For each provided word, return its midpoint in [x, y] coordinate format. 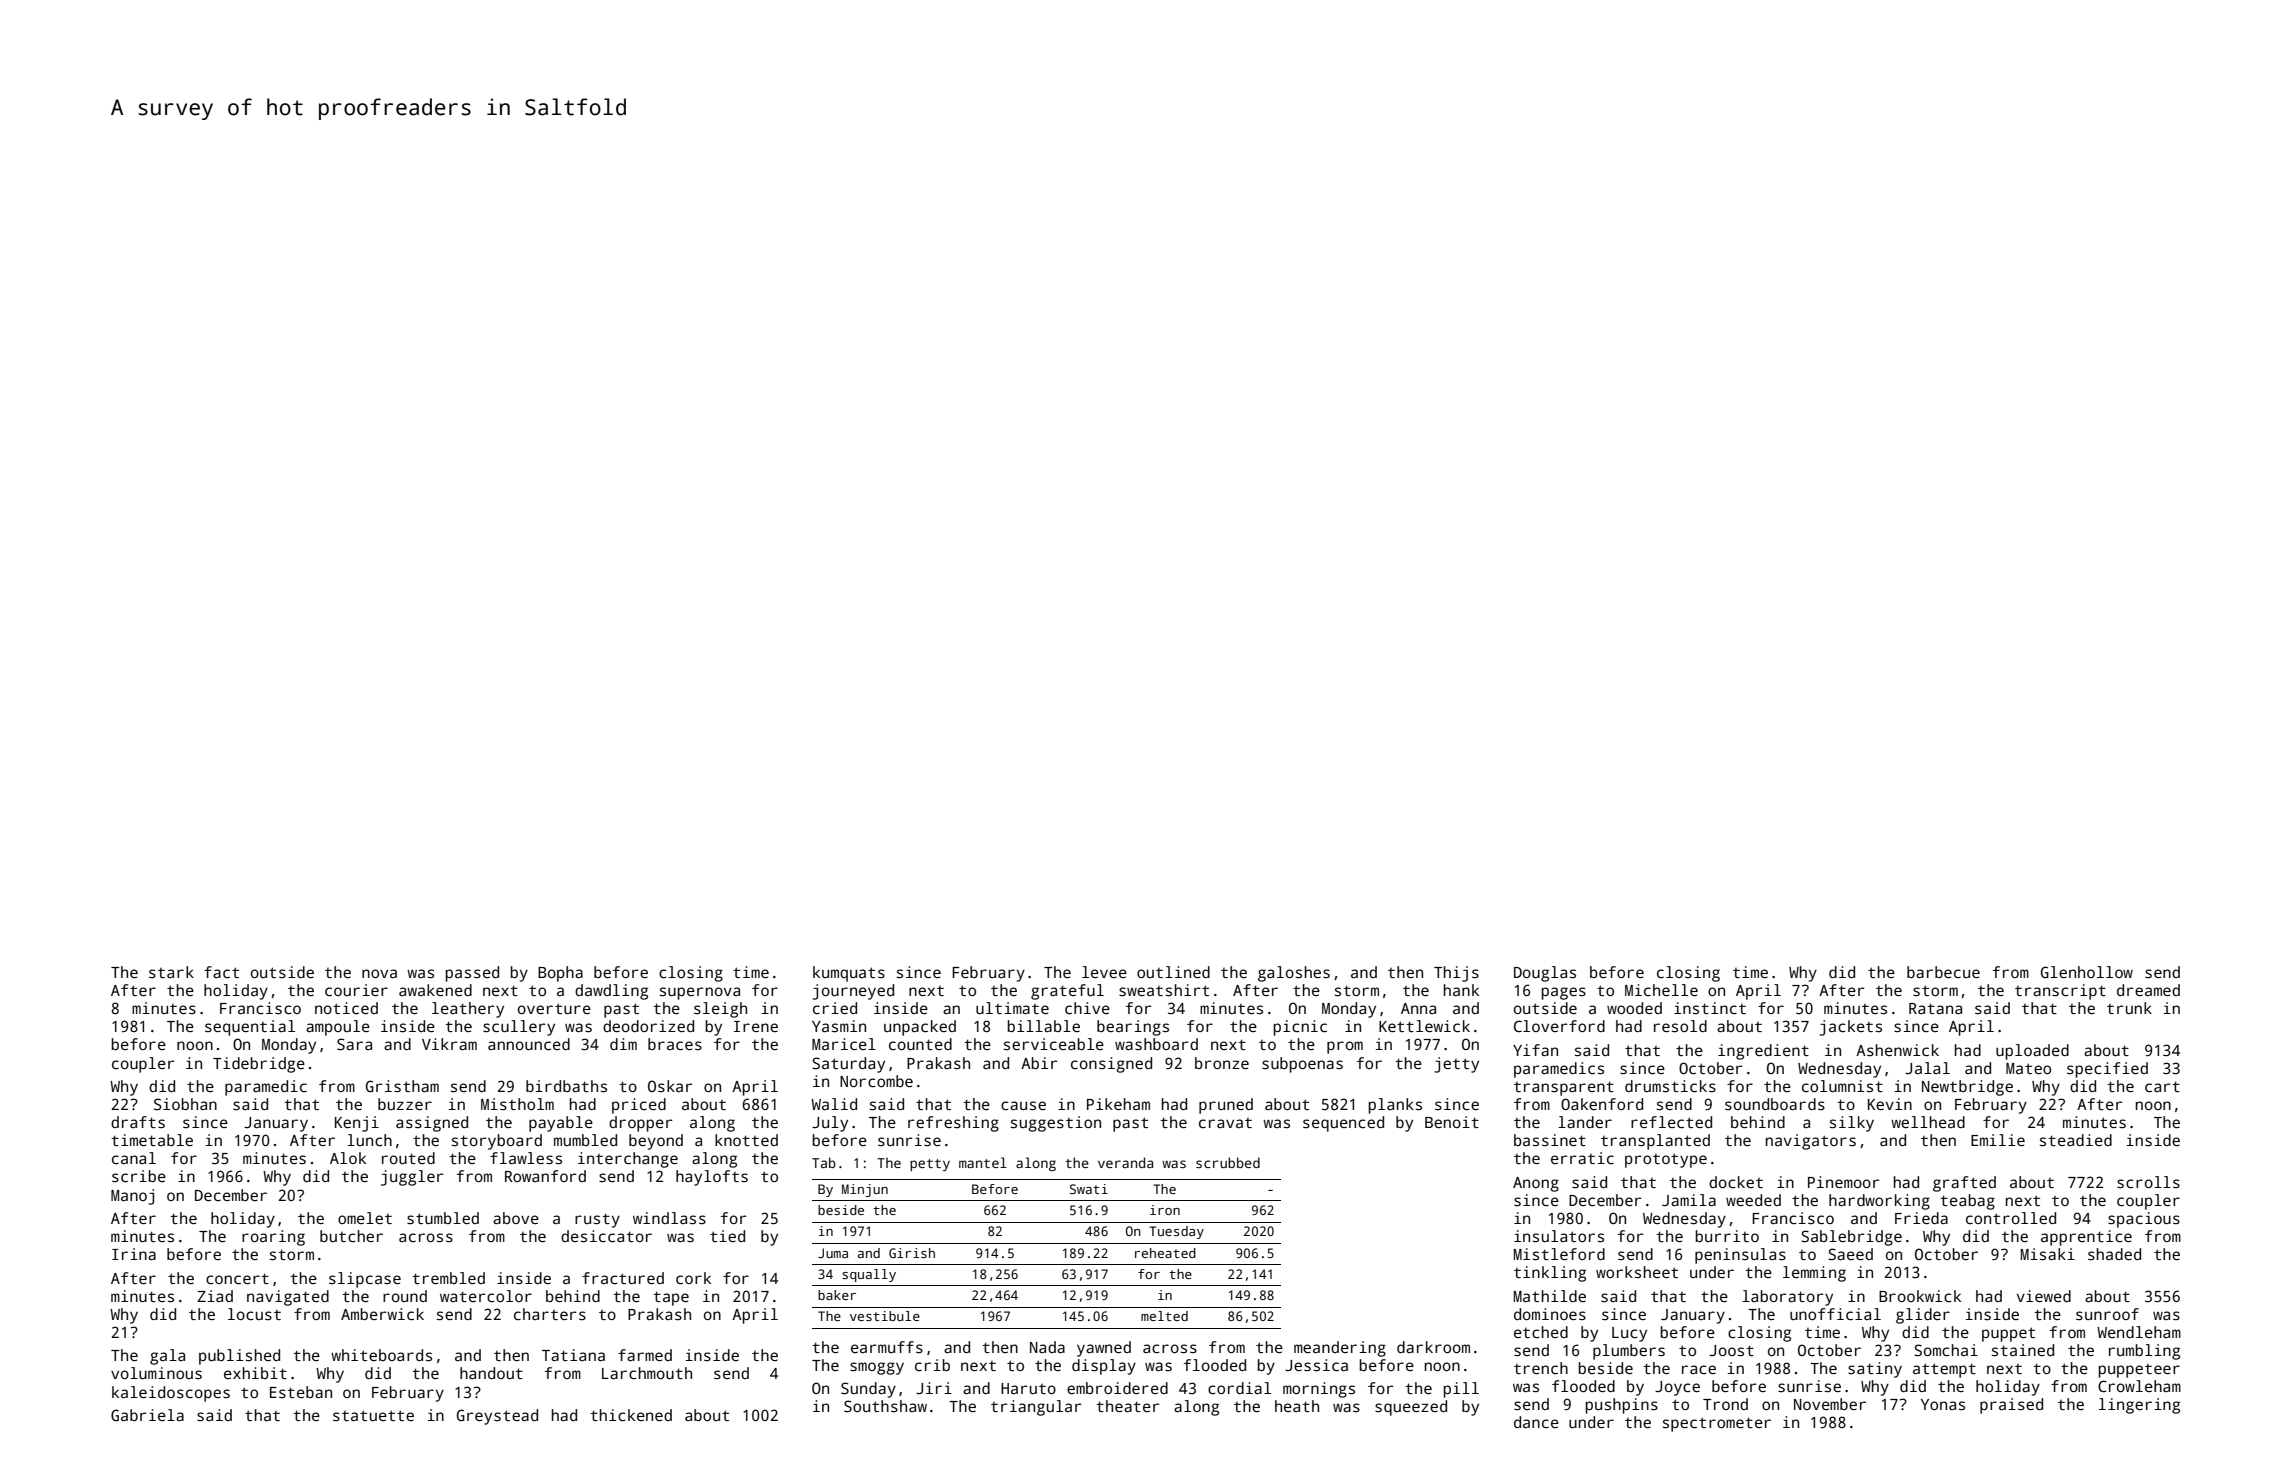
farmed [645, 1355]
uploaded [2032, 1052]
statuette [373, 1415]
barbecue [1943, 972]
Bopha [560, 974]
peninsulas [1740, 1256]
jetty [1456, 1065]
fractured [623, 1278]
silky [1852, 1124]
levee [1104, 972]
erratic [1582, 1158]
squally [869, 1275]
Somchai [1946, 1350]
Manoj [132, 1197]
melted [1164, 1316]
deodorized [648, 1026]
